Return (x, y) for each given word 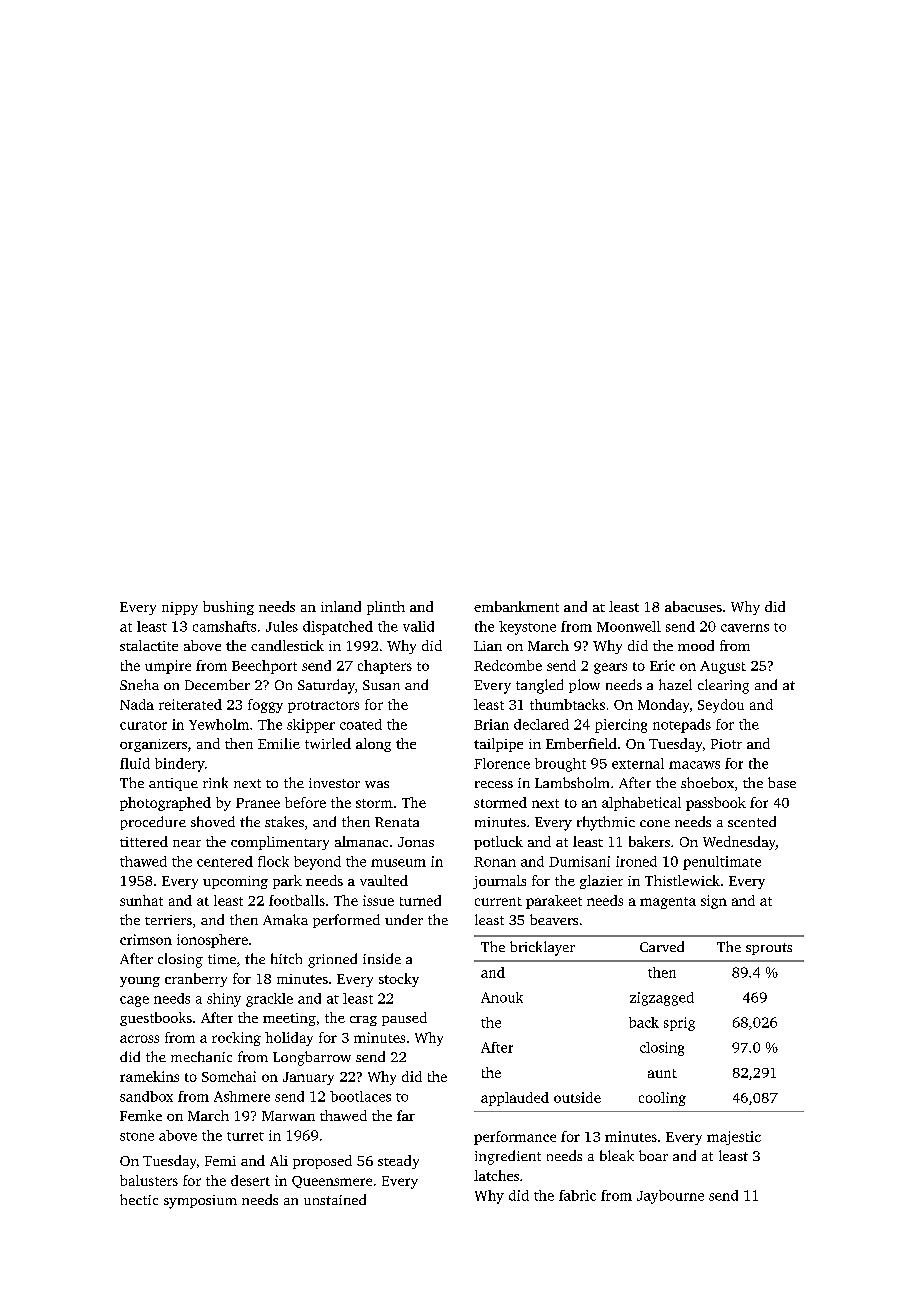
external (638, 763)
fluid (135, 763)
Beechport (264, 667)
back (644, 1022)
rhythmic (606, 823)
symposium (200, 1202)
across (139, 1039)
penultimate (722, 863)
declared (541, 724)
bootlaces (360, 1096)
